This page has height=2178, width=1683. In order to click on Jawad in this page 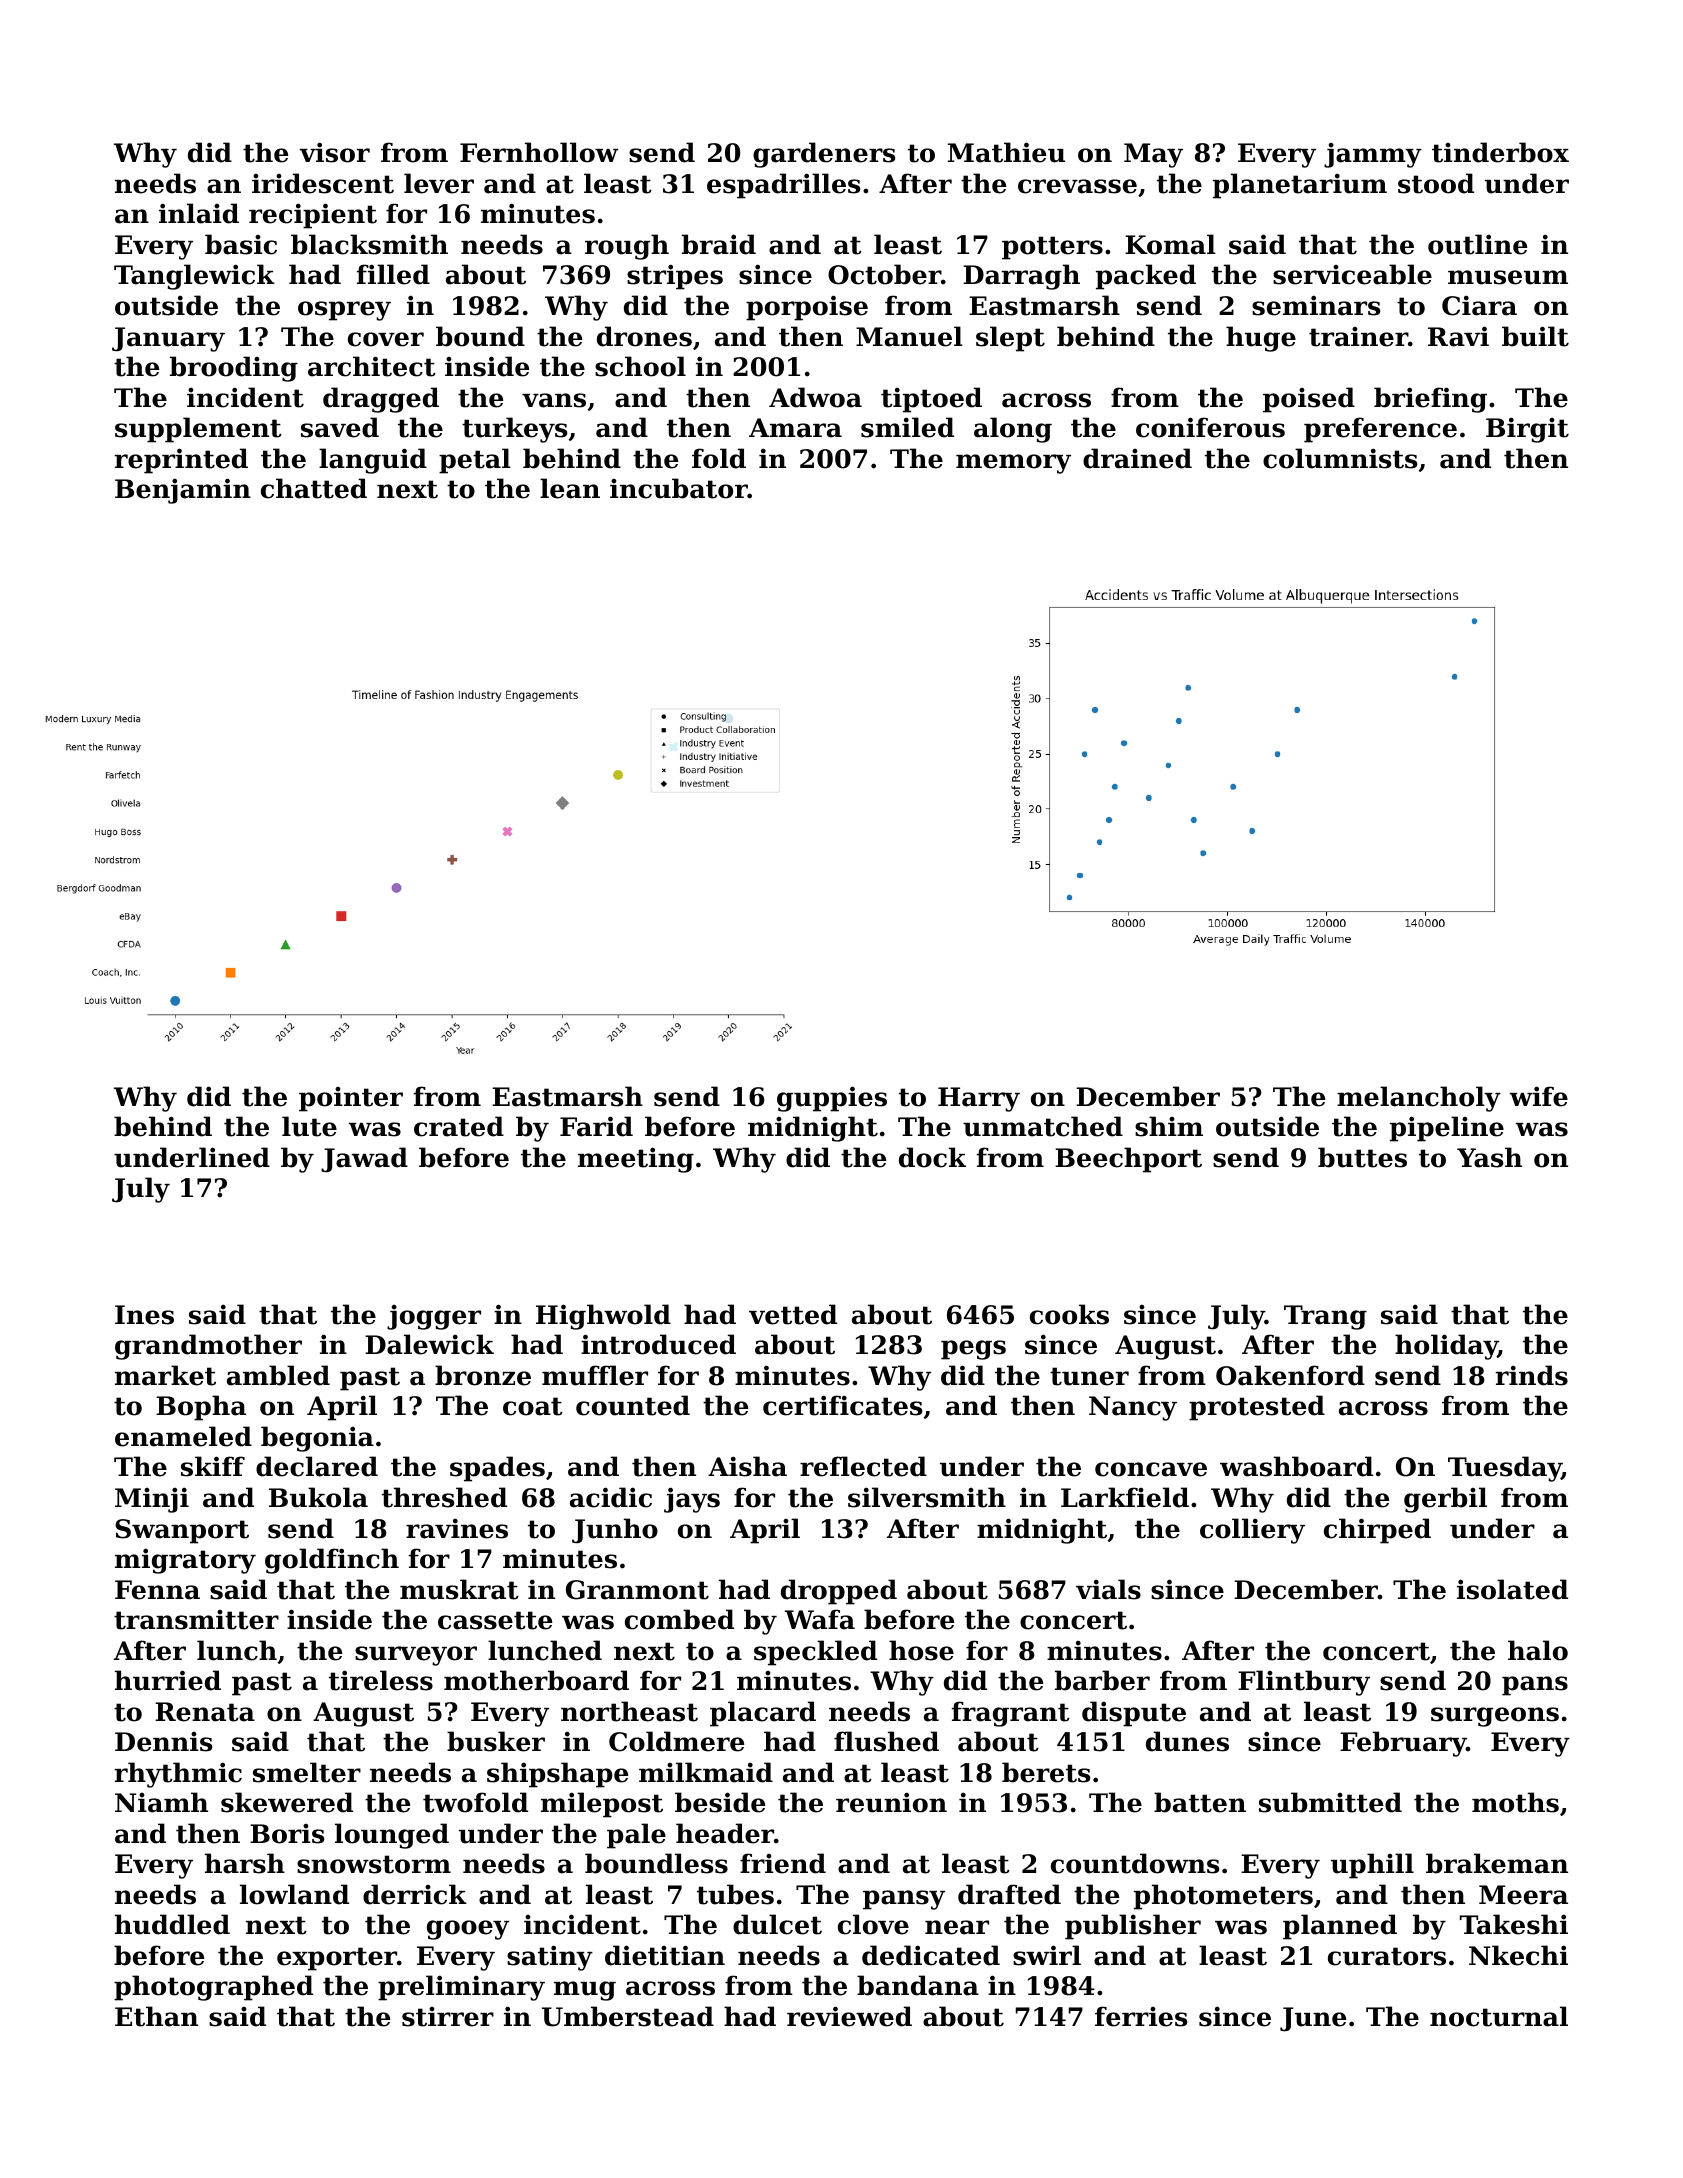, I will do `click(364, 1160)`.
